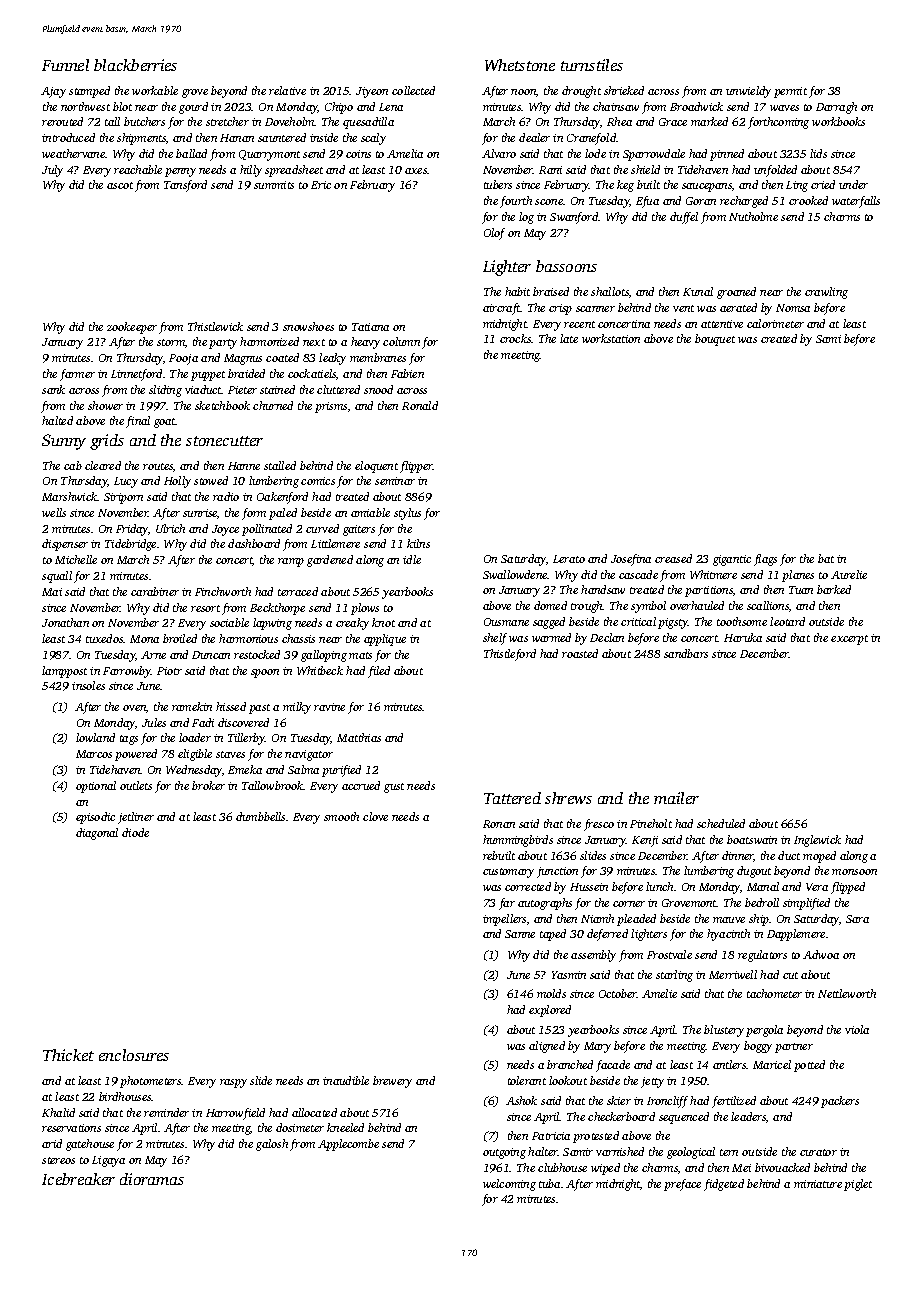 The height and width of the screenshot is (1308, 924). Describe the element at coordinates (68, 137) in the screenshot. I see `introduced` at that location.
